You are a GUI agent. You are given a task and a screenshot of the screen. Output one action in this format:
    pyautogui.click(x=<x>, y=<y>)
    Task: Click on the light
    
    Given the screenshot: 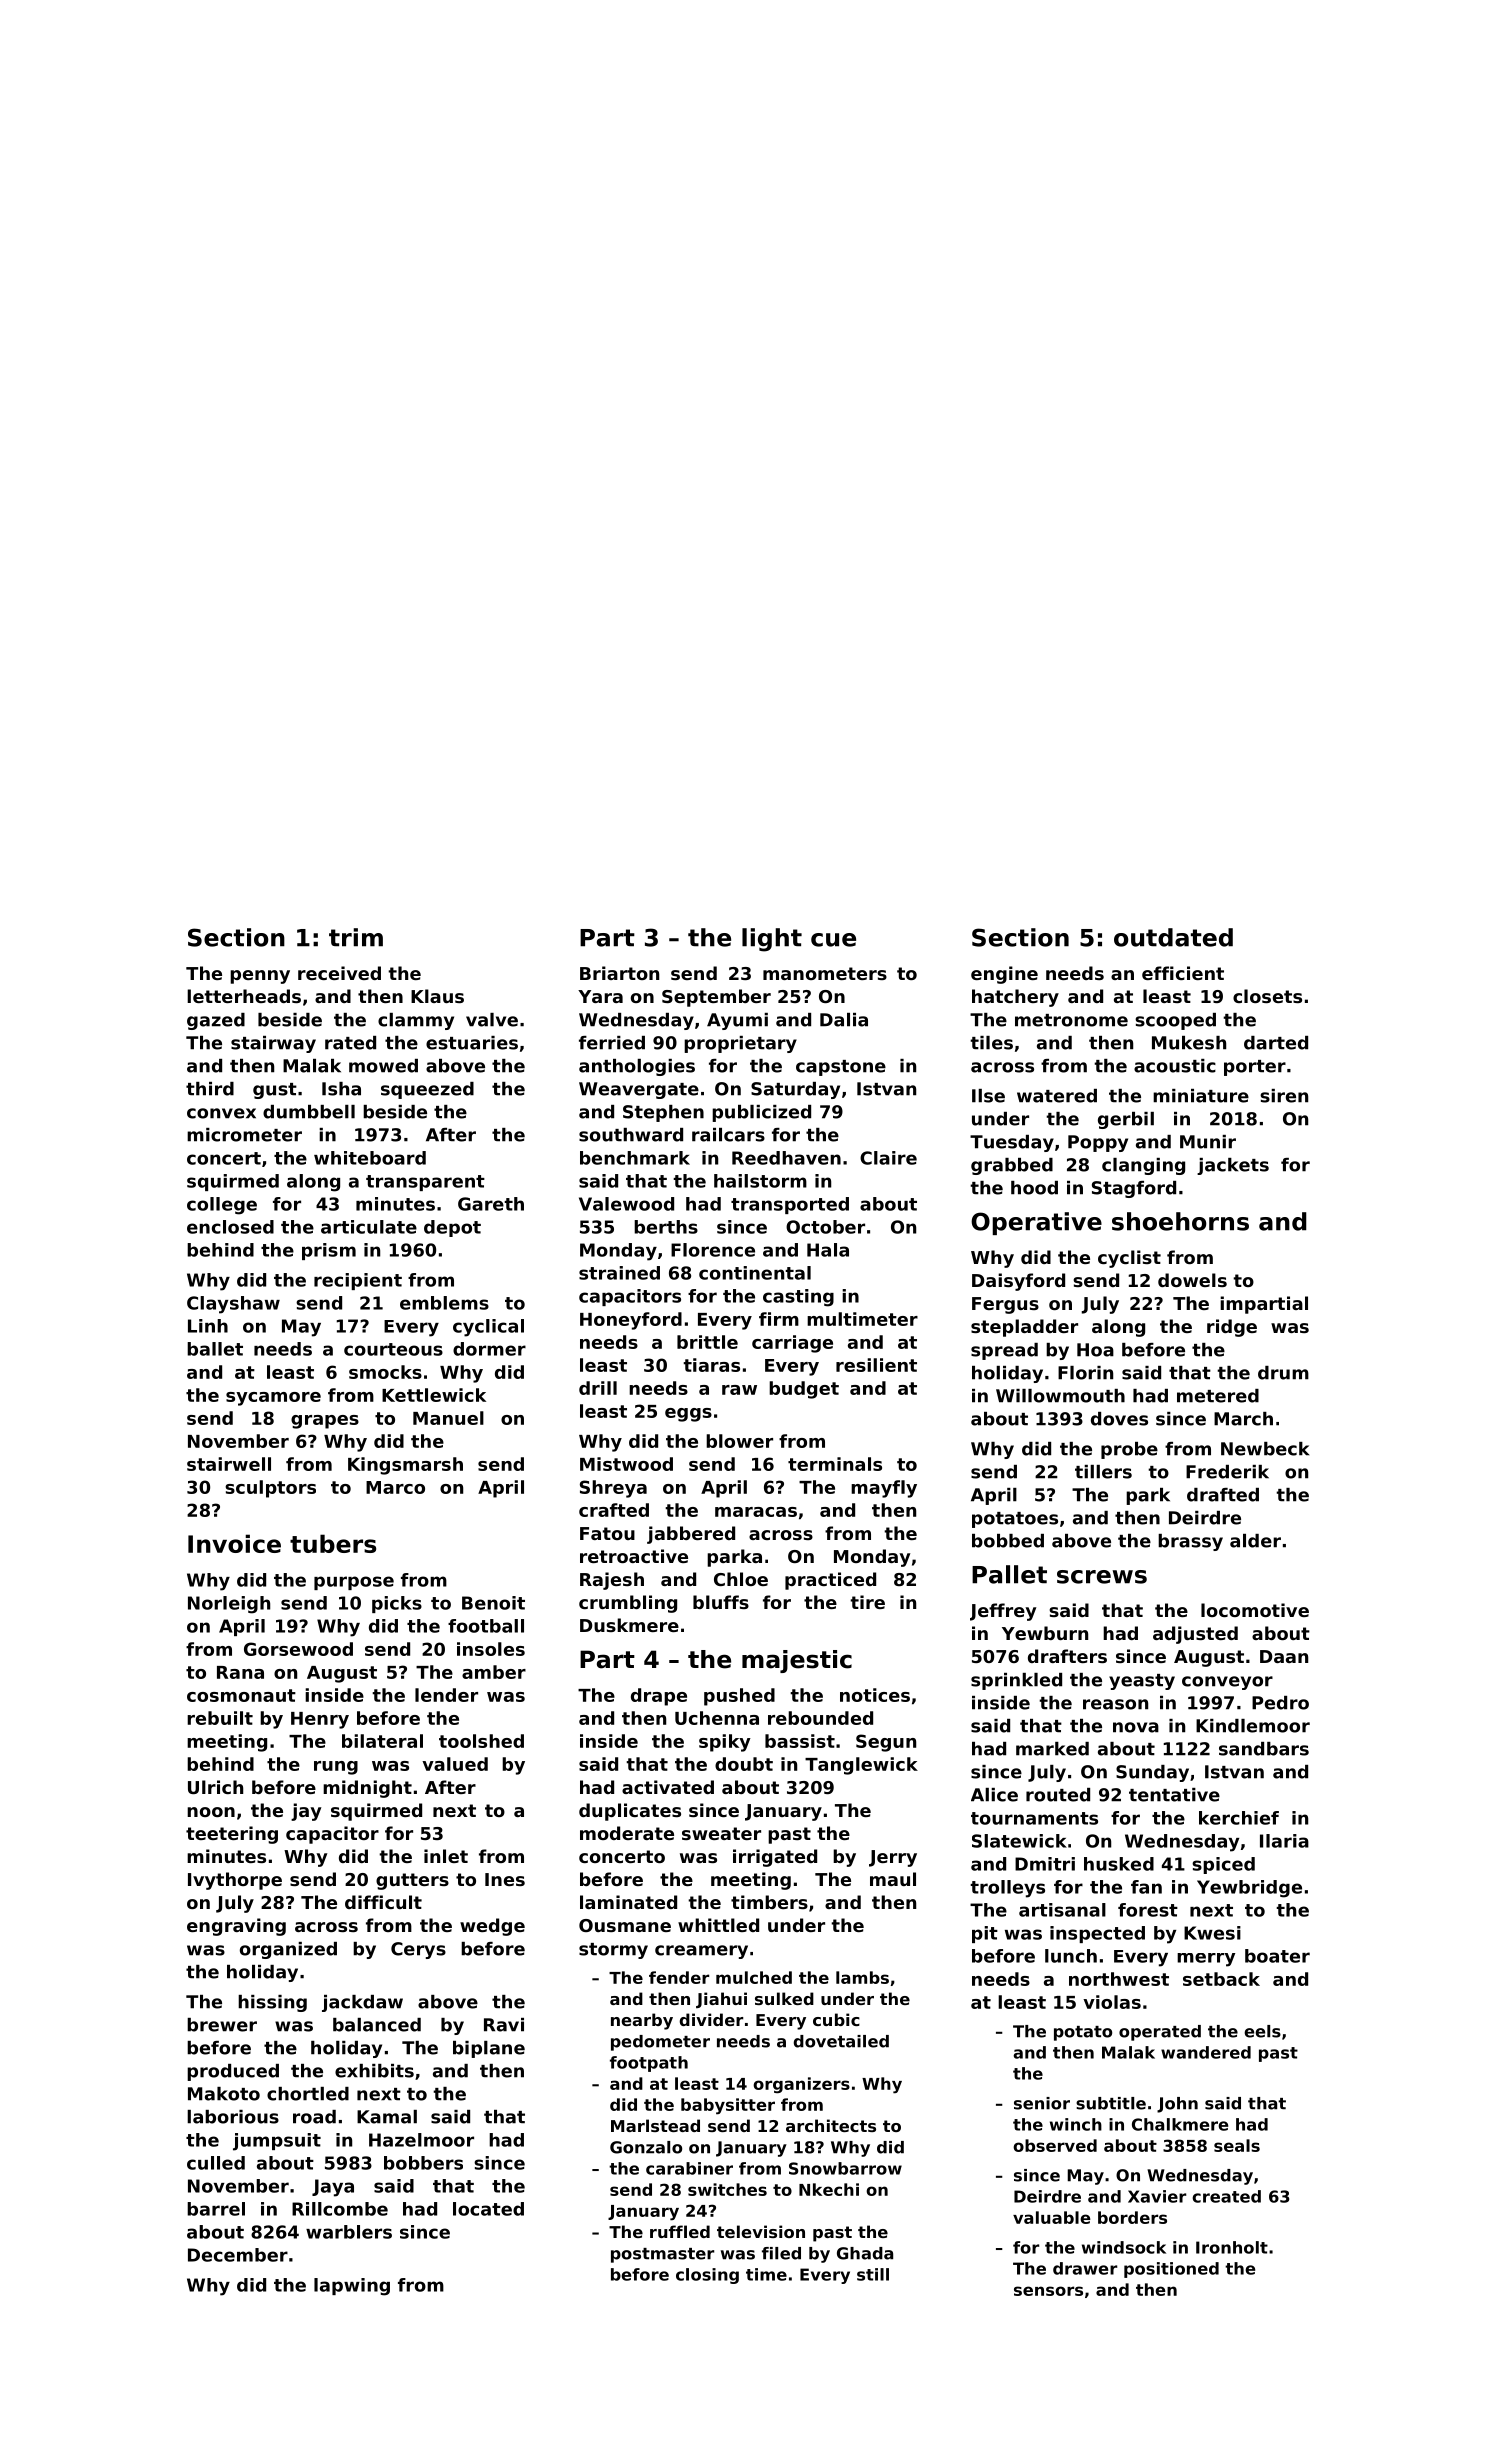 What is the action you would take?
    pyautogui.click(x=772, y=940)
